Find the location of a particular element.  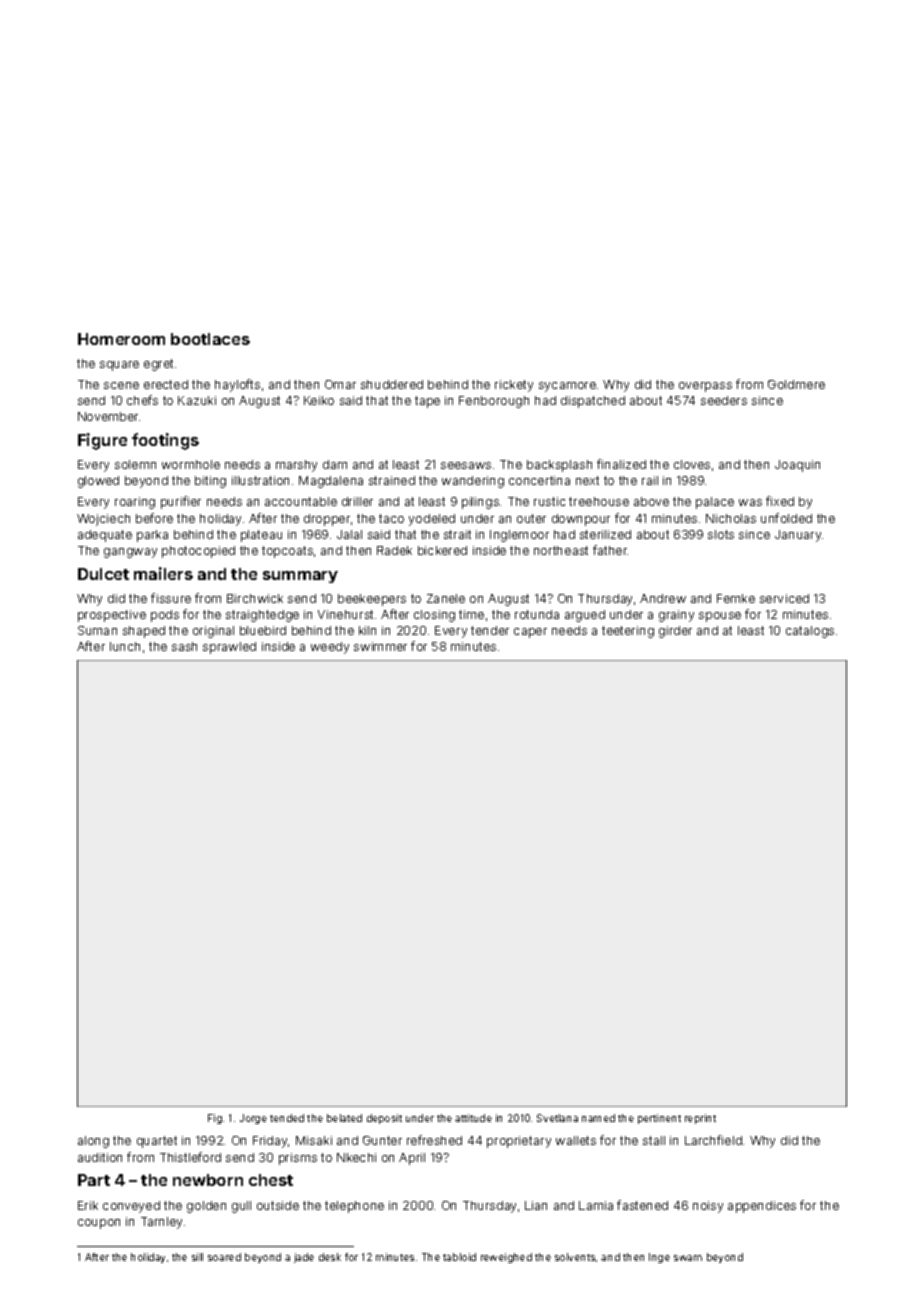

November is located at coordinates (108, 416).
